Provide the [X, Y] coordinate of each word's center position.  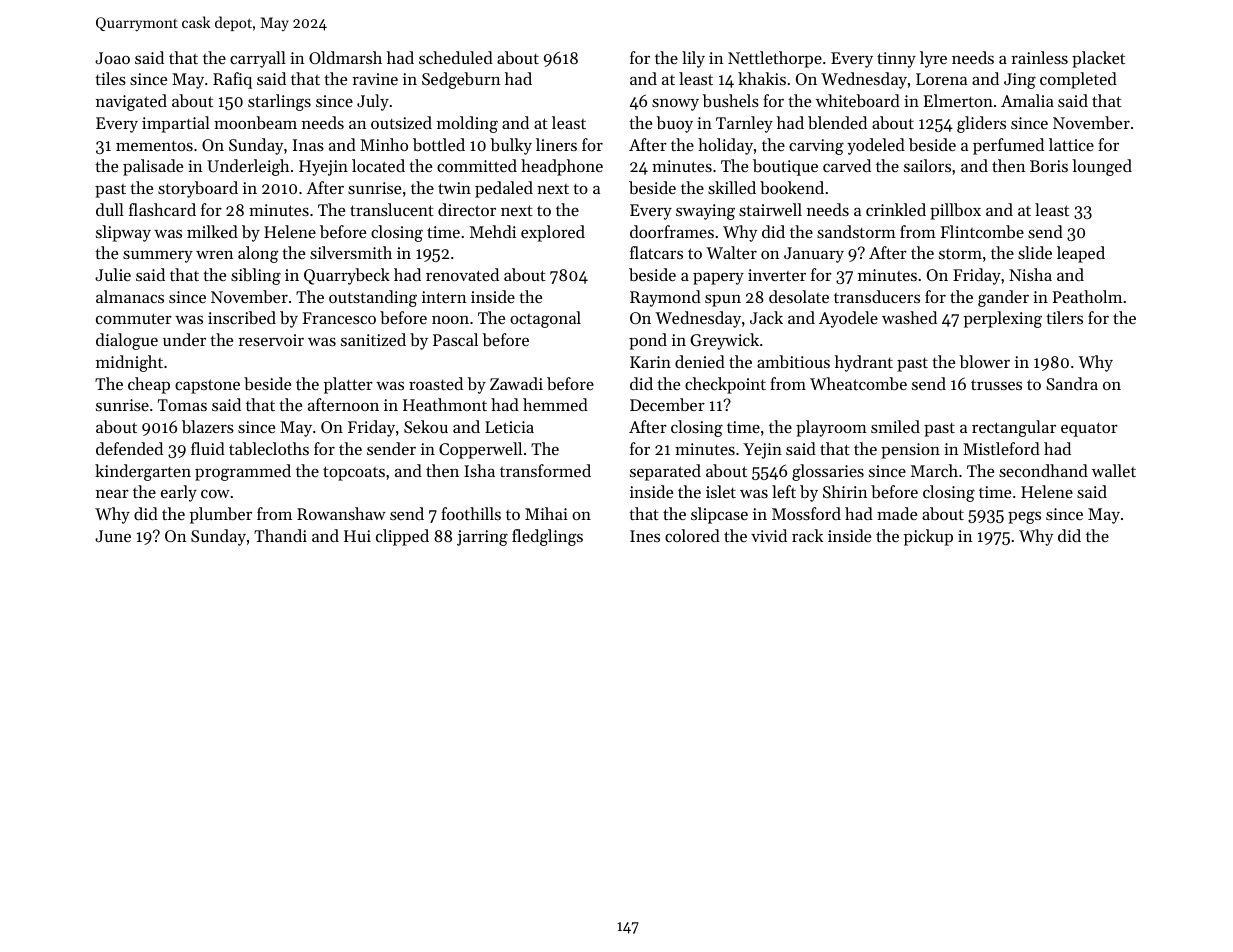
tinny [896, 60]
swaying [705, 212]
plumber [221, 515]
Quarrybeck [347, 276]
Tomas [182, 405]
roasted [436, 383]
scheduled [456, 57]
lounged [1102, 167]
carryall [258, 59]
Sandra [1072, 383]
